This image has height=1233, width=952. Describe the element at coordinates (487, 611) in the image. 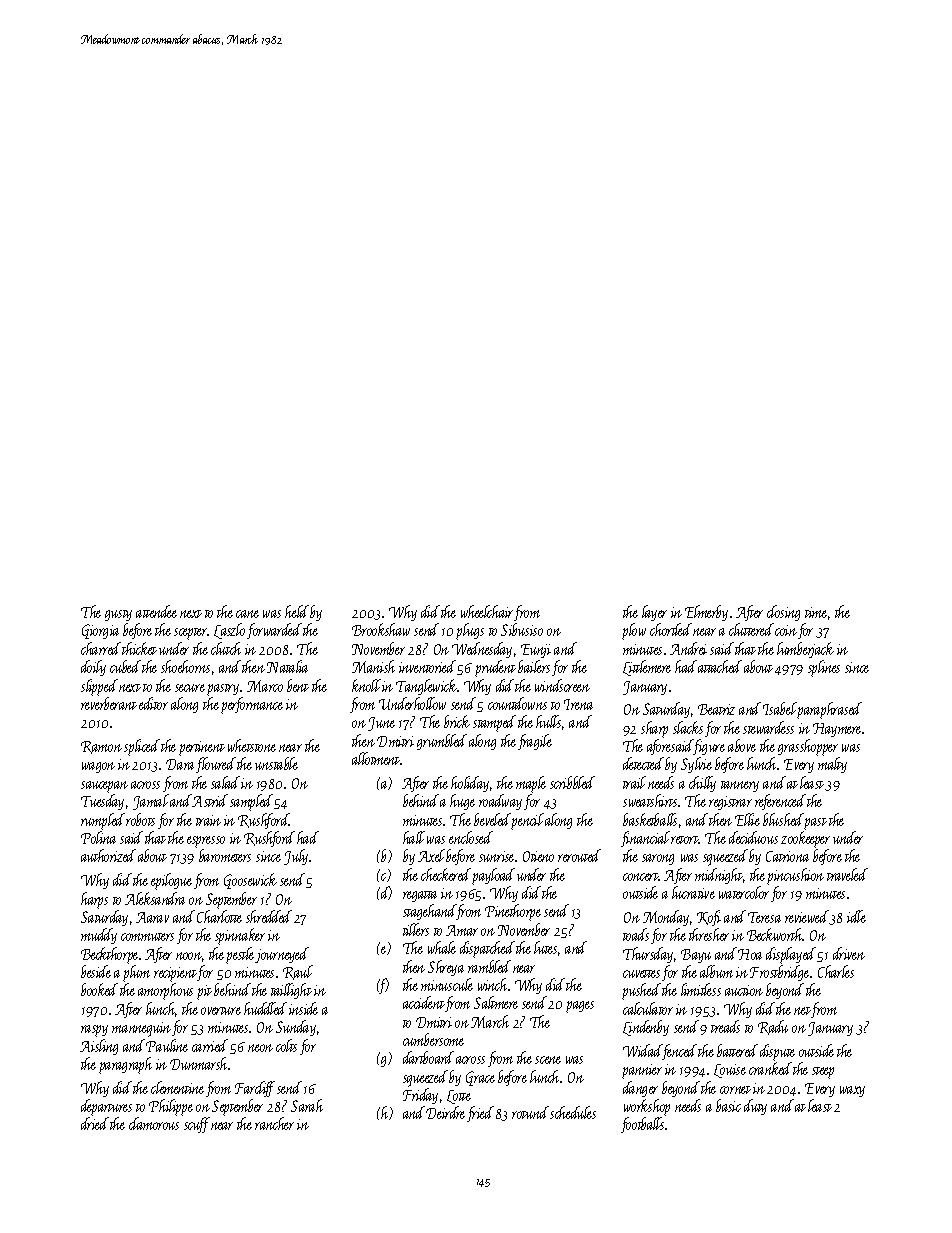

I see `wheelchair` at that location.
